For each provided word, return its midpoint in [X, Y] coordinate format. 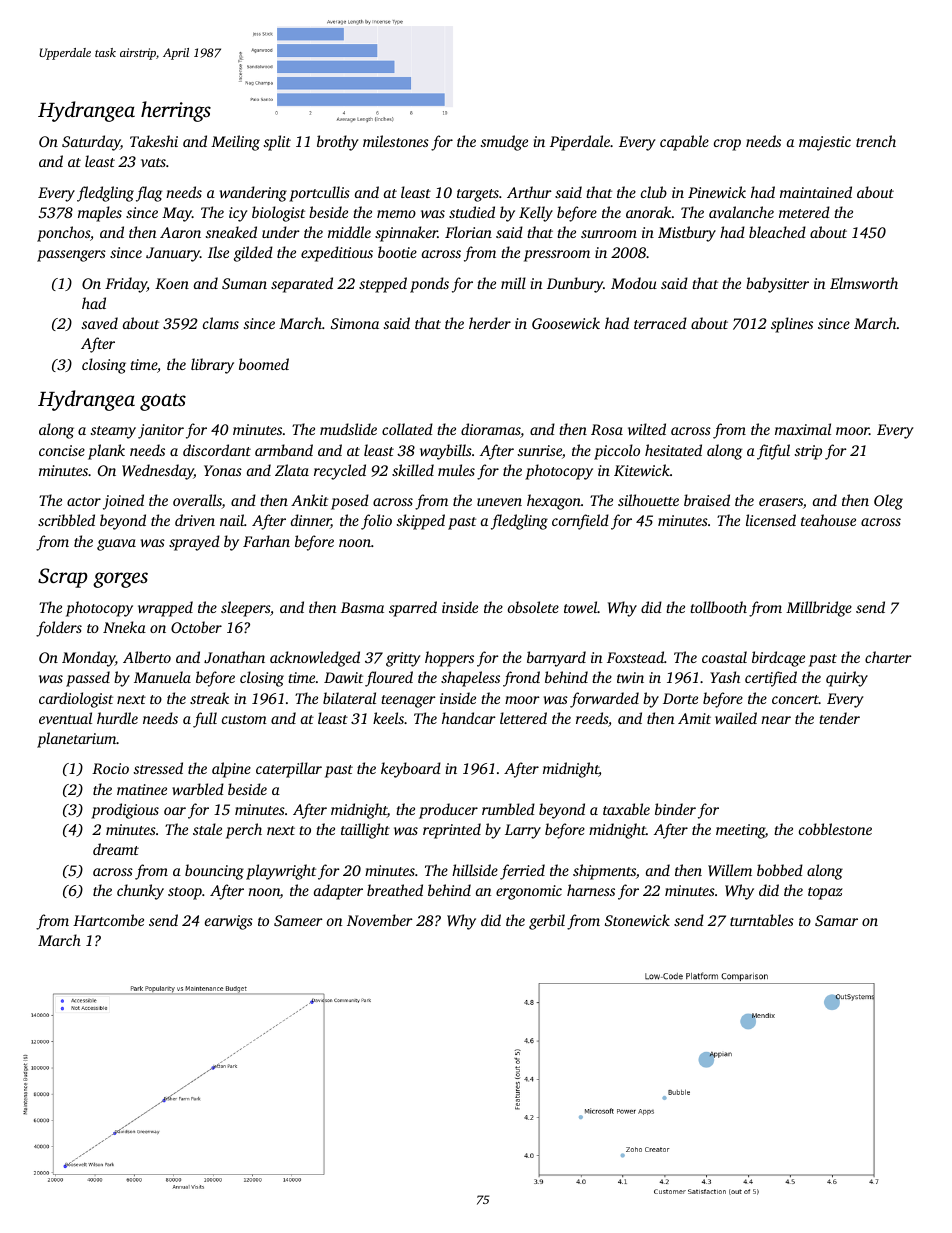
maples [100, 214]
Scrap [63, 578]
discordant [217, 450]
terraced [660, 323]
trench [876, 141]
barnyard [556, 659]
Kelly [536, 214]
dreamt [116, 849]
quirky [847, 679]
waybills [446, 452]
